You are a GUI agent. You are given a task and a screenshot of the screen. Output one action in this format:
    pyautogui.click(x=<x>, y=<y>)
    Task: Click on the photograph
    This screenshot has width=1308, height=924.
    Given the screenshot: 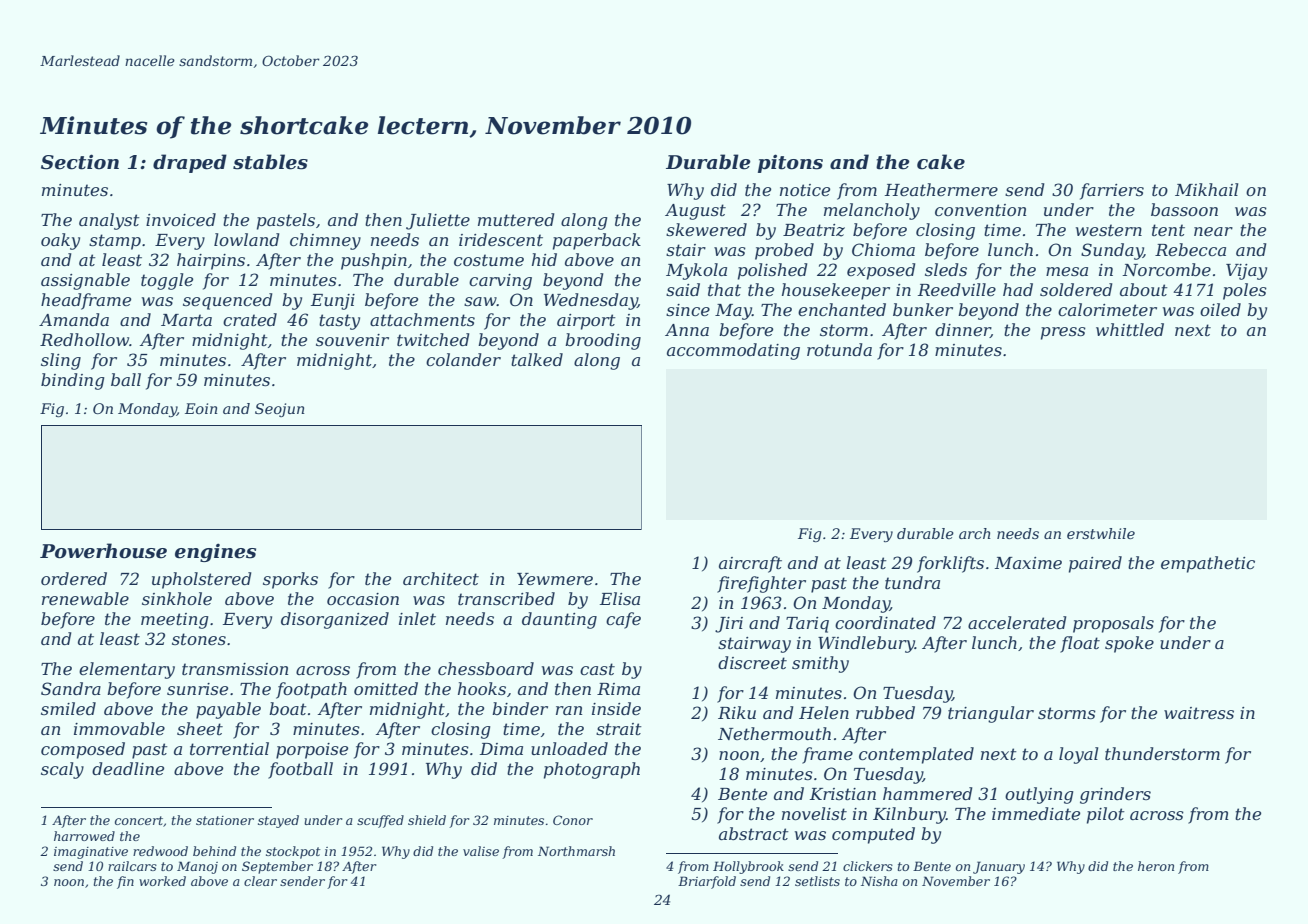 What is the action you would take?
    pyautogui.click(x=592, y=770)
